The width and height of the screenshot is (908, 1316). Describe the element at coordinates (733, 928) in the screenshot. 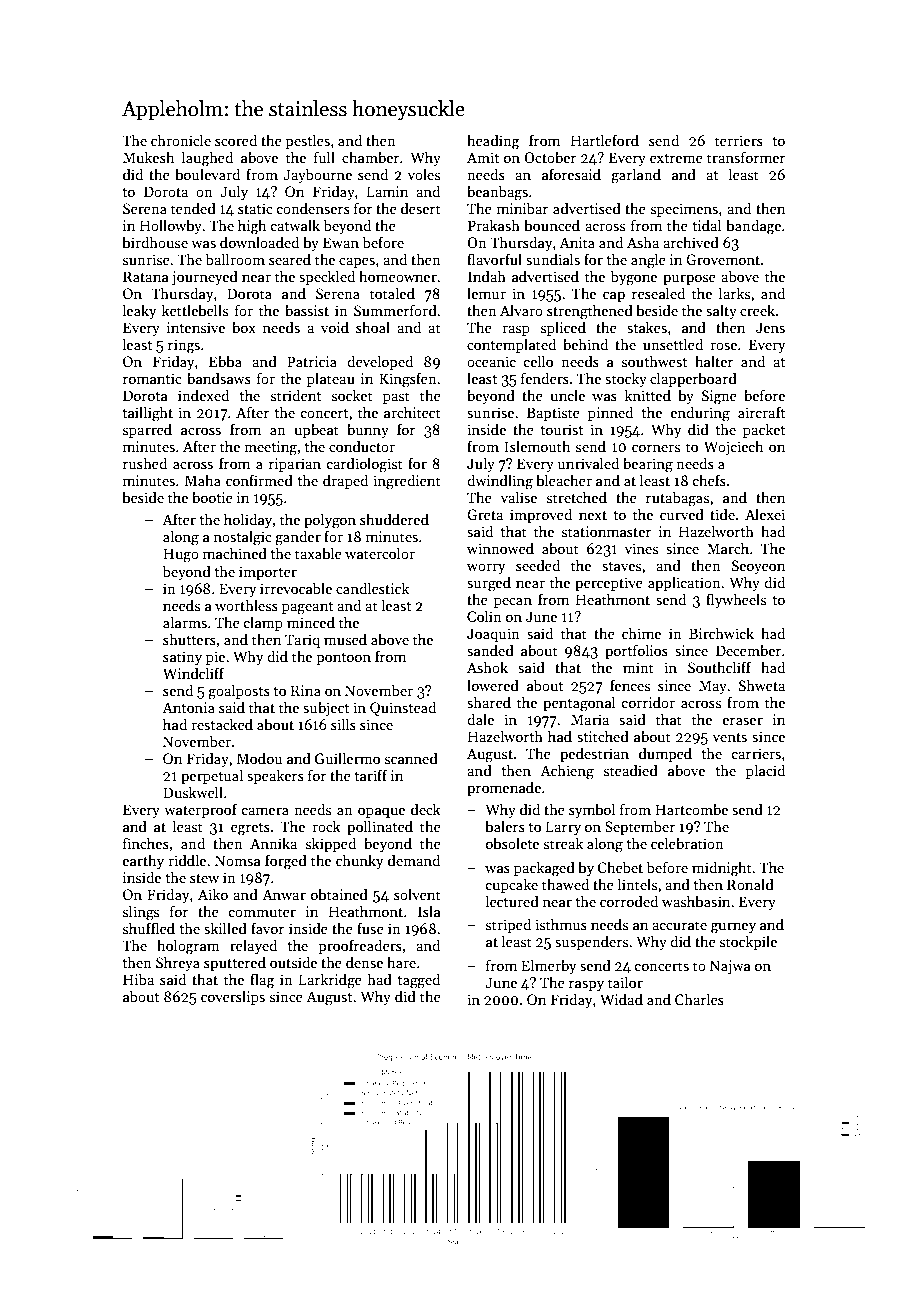

I see `gurney` at that location.
